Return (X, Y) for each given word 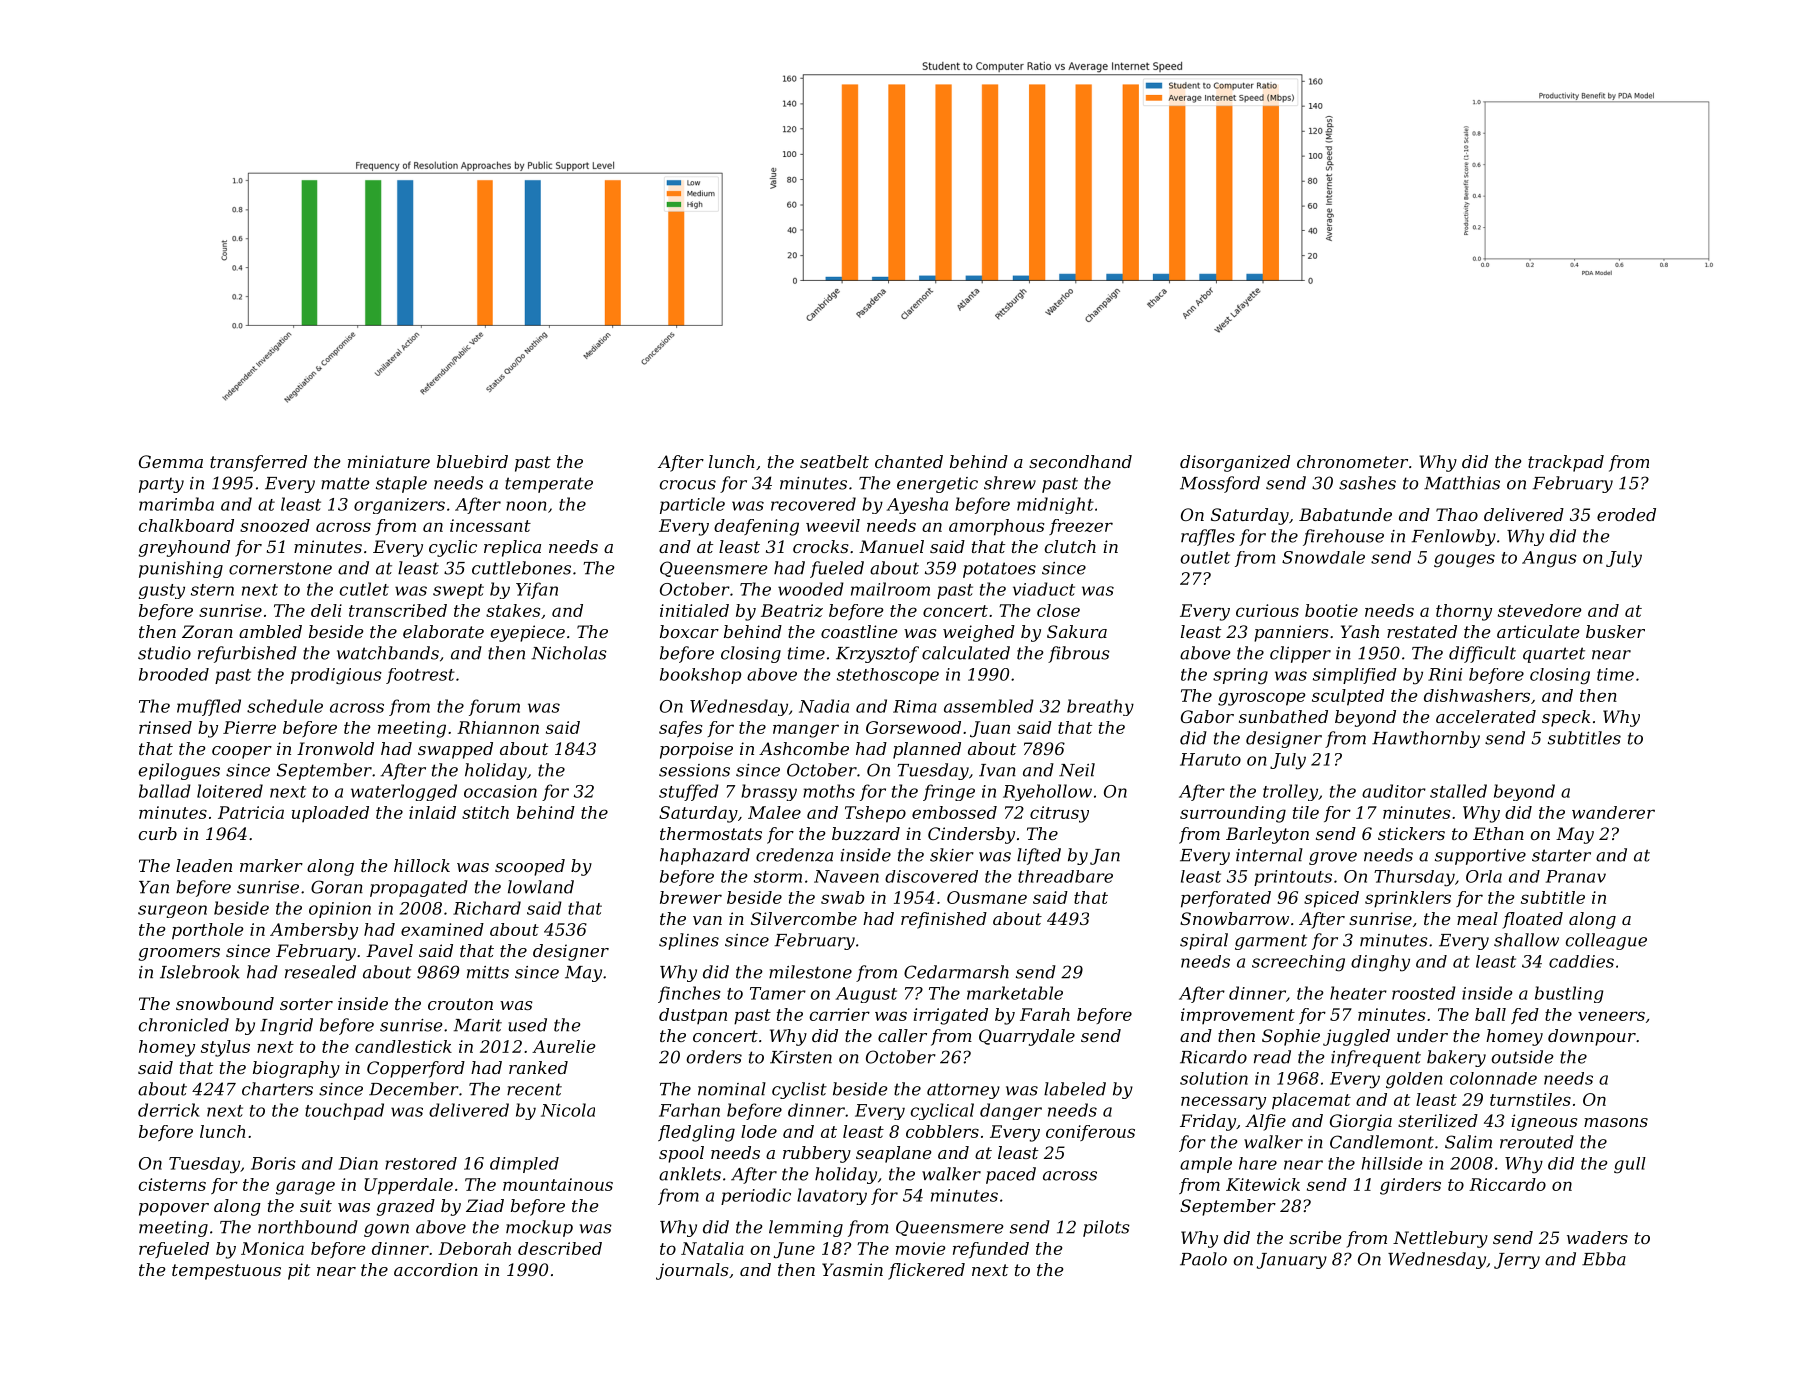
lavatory (832, 1196)
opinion (340, 910)
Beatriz (792, 610)
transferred (258, 463)
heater (1358, 993)
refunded (991, 1250)
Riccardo (1507, 1184)
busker (1615, 631)
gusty (161, 591)
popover (174, 1209)
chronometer (1352, 461)
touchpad (344, 1111)
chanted (909, 461)
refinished (944, 920)
